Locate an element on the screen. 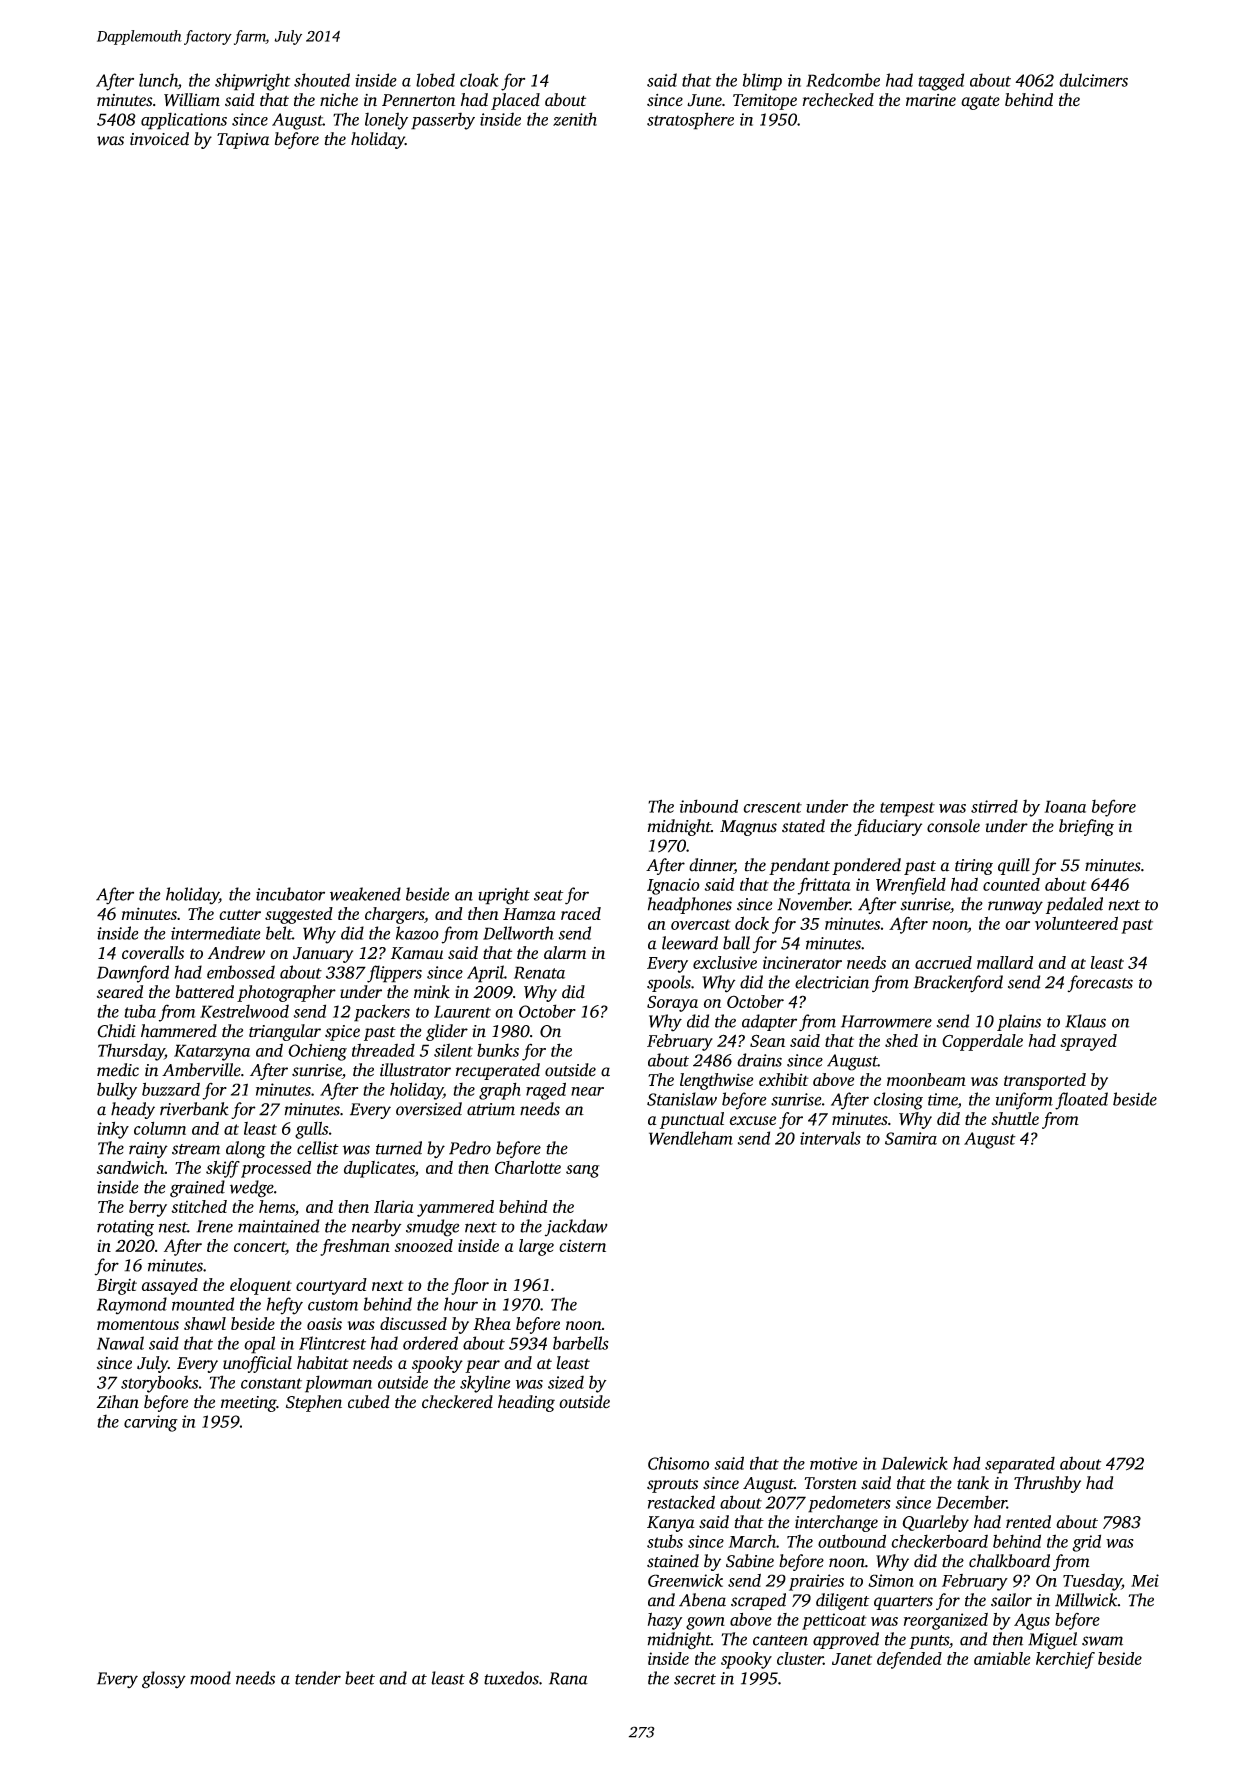 The width and height of the screenshot is (1258, 1779). motive is located at coordinates (833, 1463).
